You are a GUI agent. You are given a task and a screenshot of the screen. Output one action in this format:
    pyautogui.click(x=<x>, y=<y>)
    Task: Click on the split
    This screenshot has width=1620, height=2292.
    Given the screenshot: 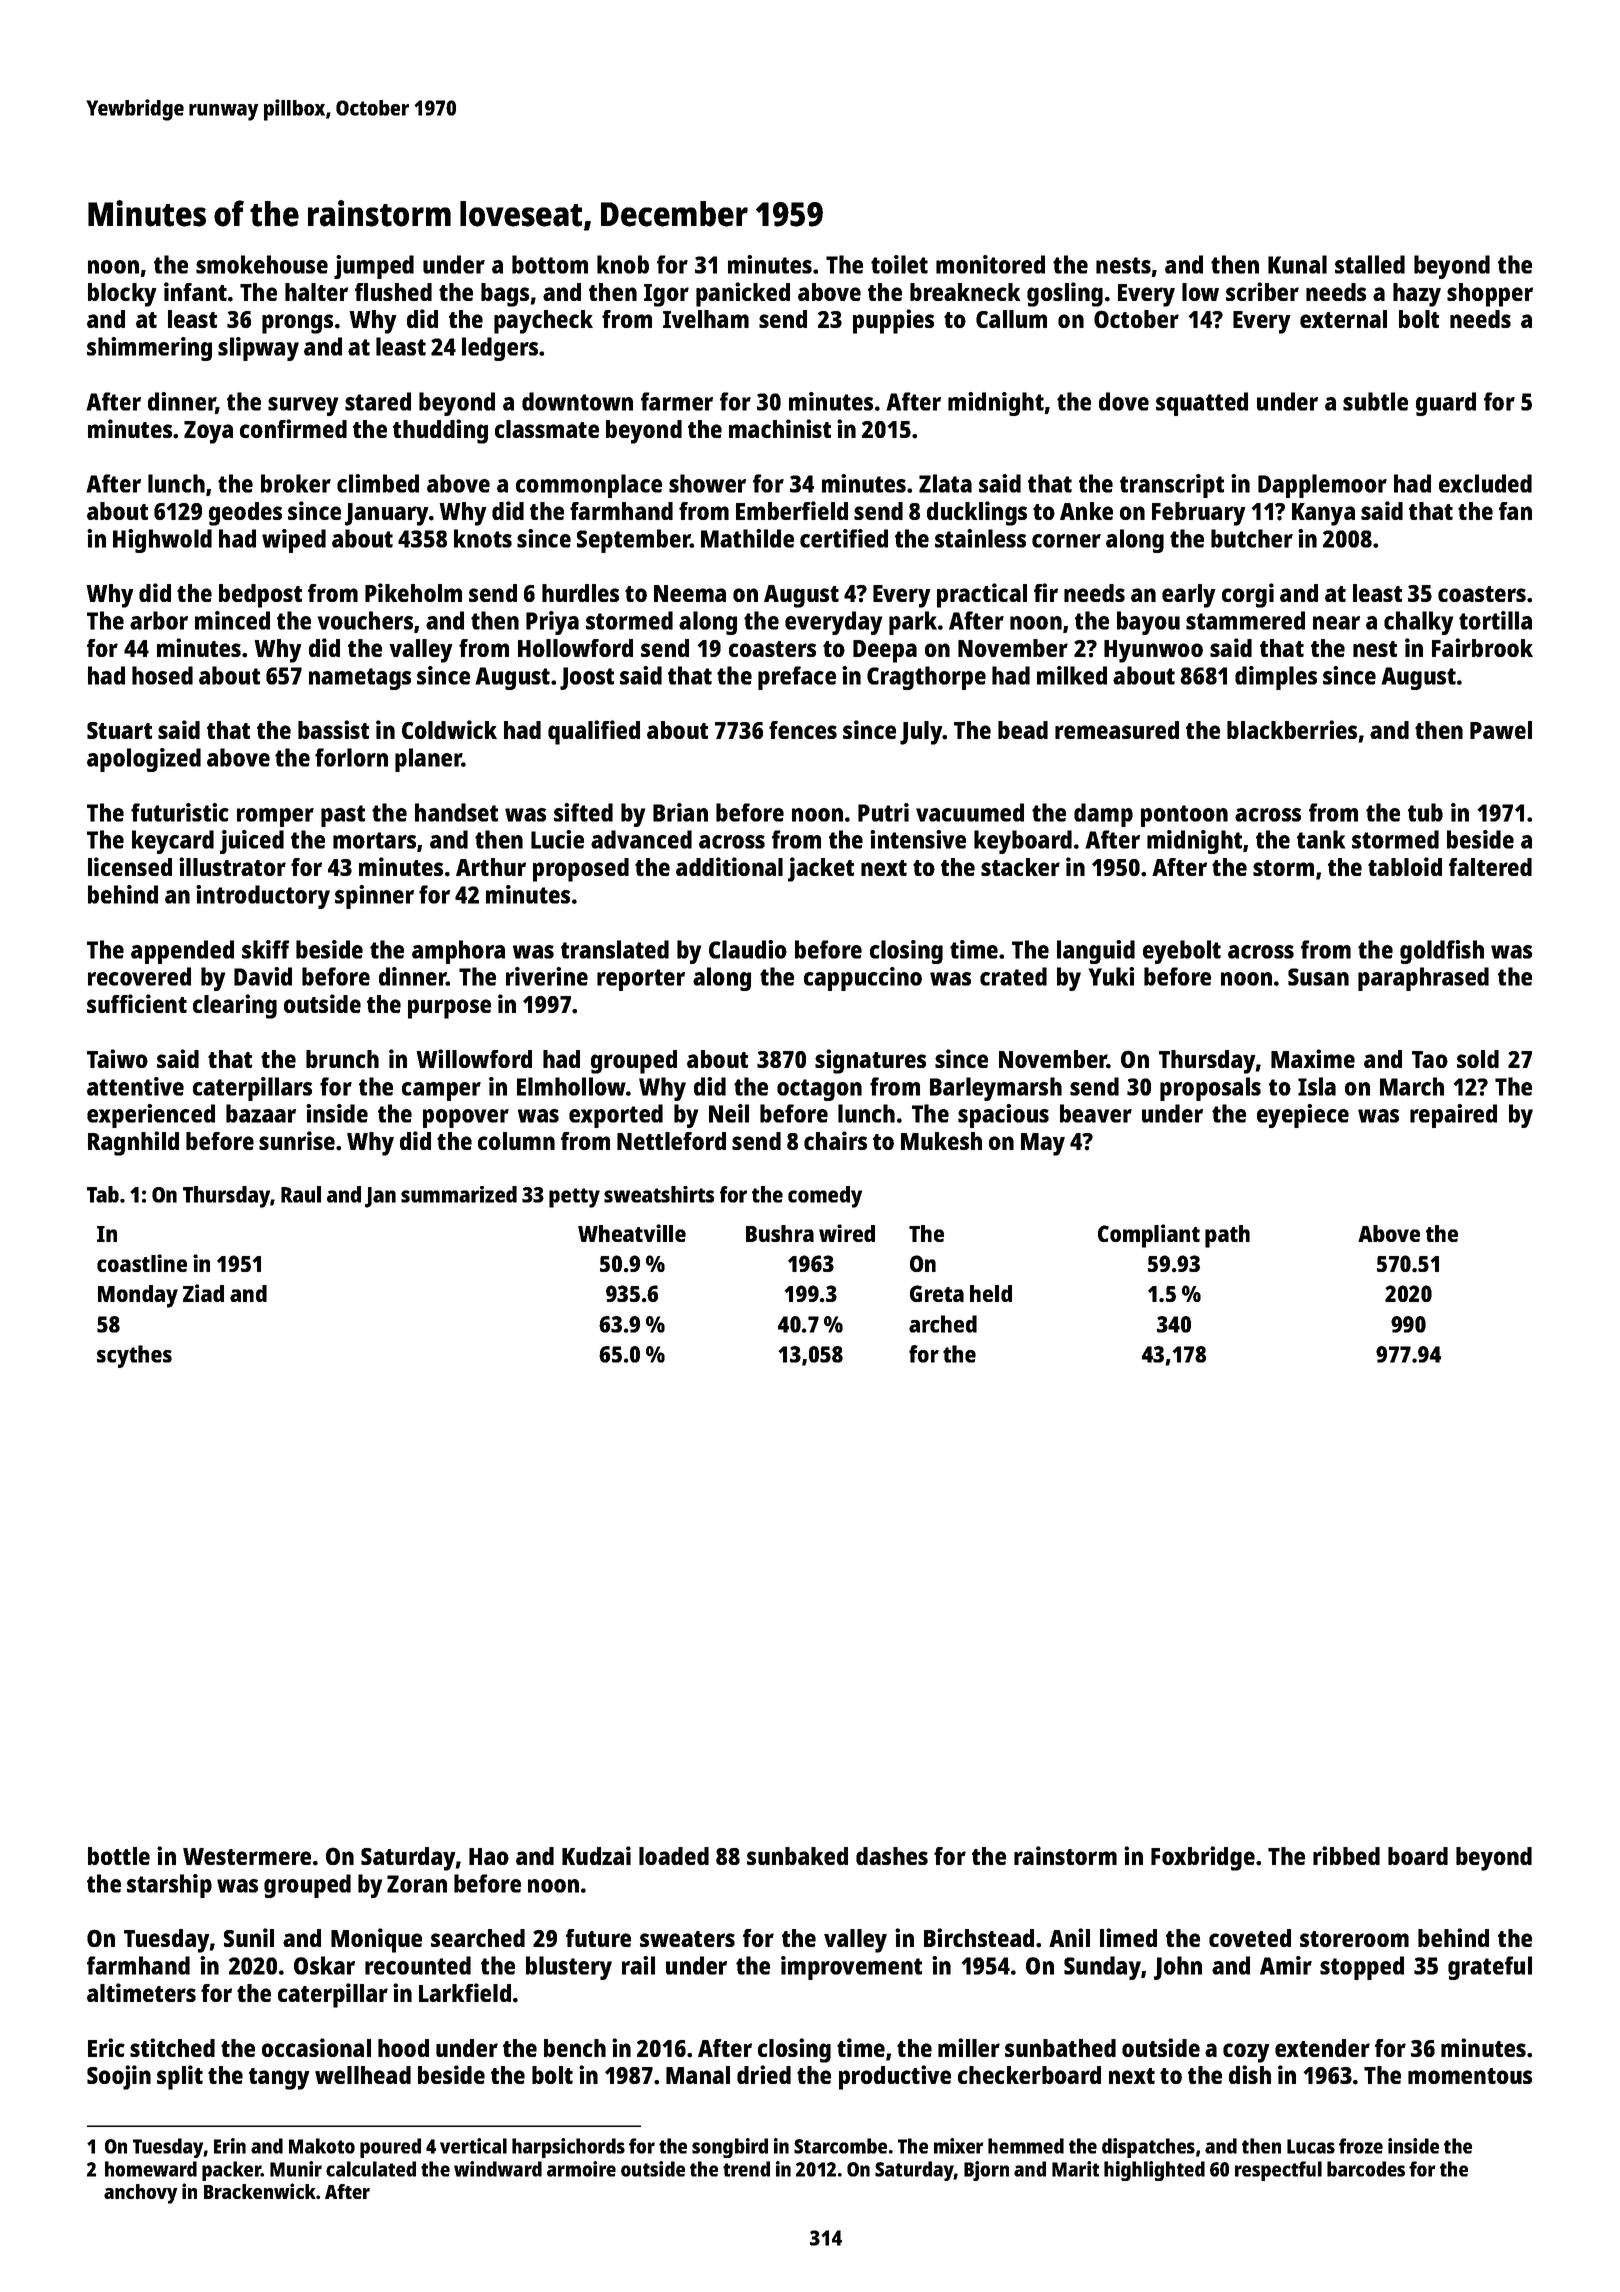 What is the action you would take?
    pyautogui.click(x=180, y=2077)
